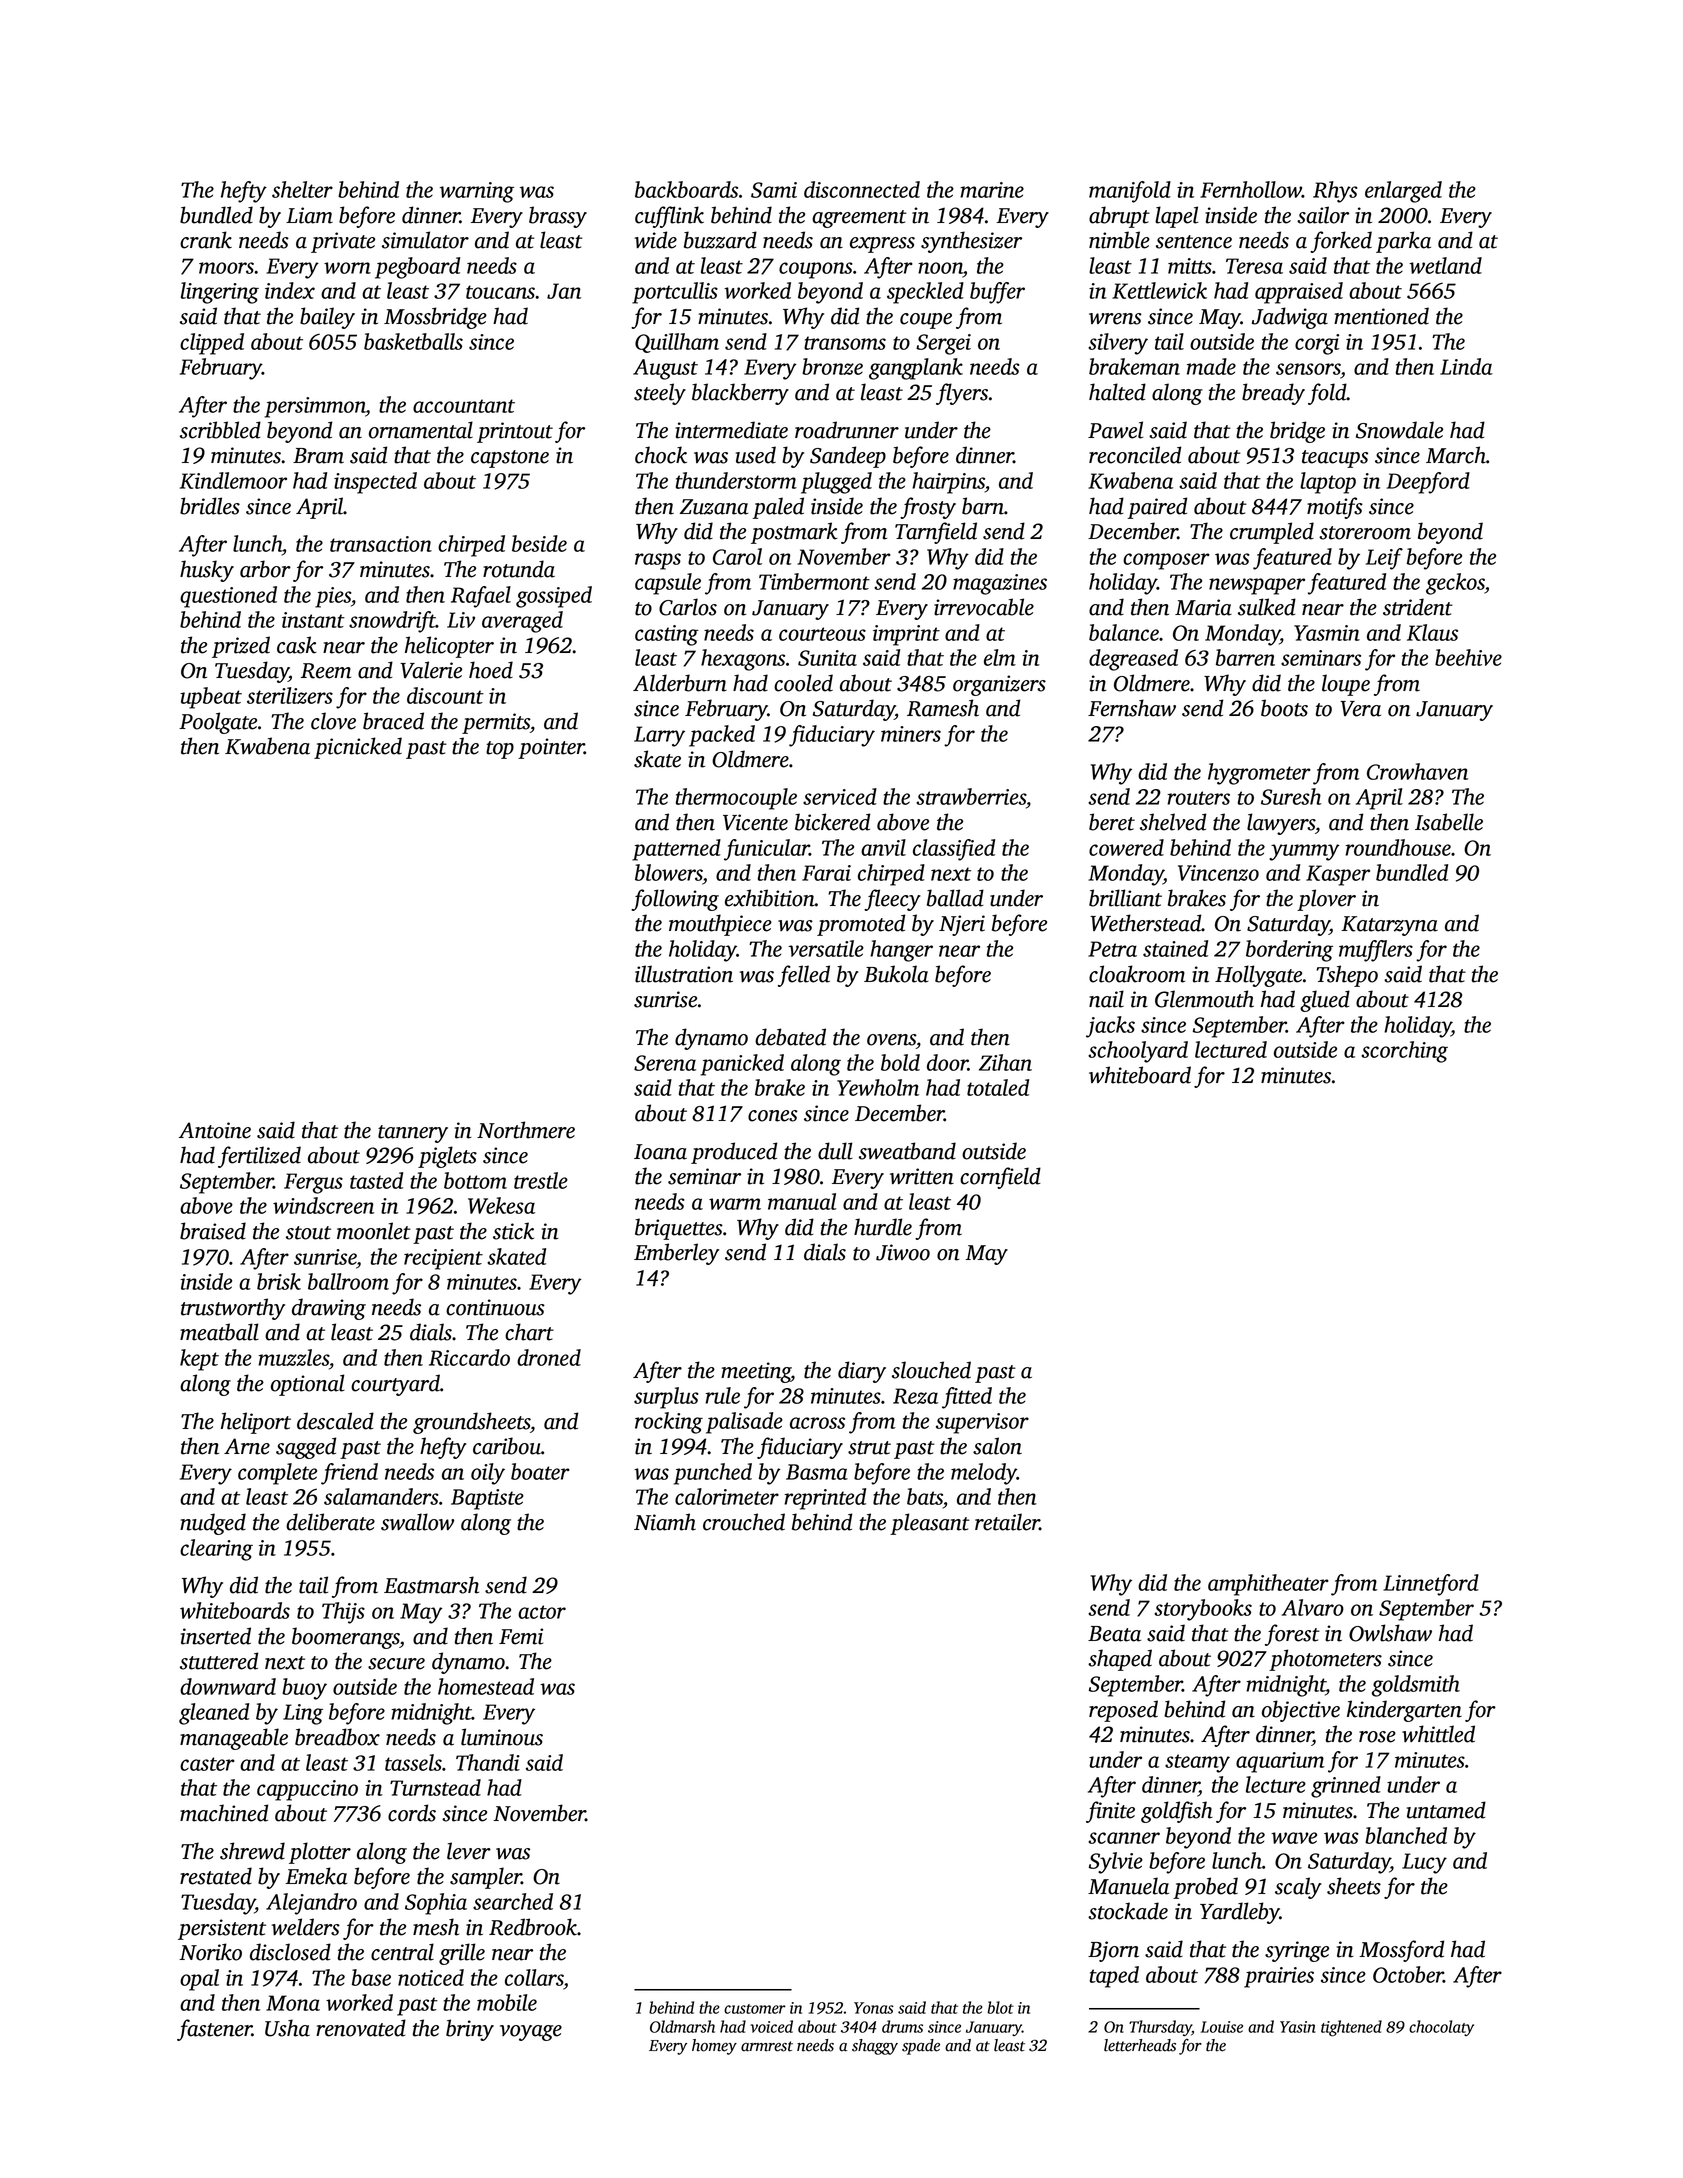 Image resolution: width=1683 pixels, height=2178 pixels. Describe the element at coordinates (916, 369) in the document. I see `gangplank` at that location.
